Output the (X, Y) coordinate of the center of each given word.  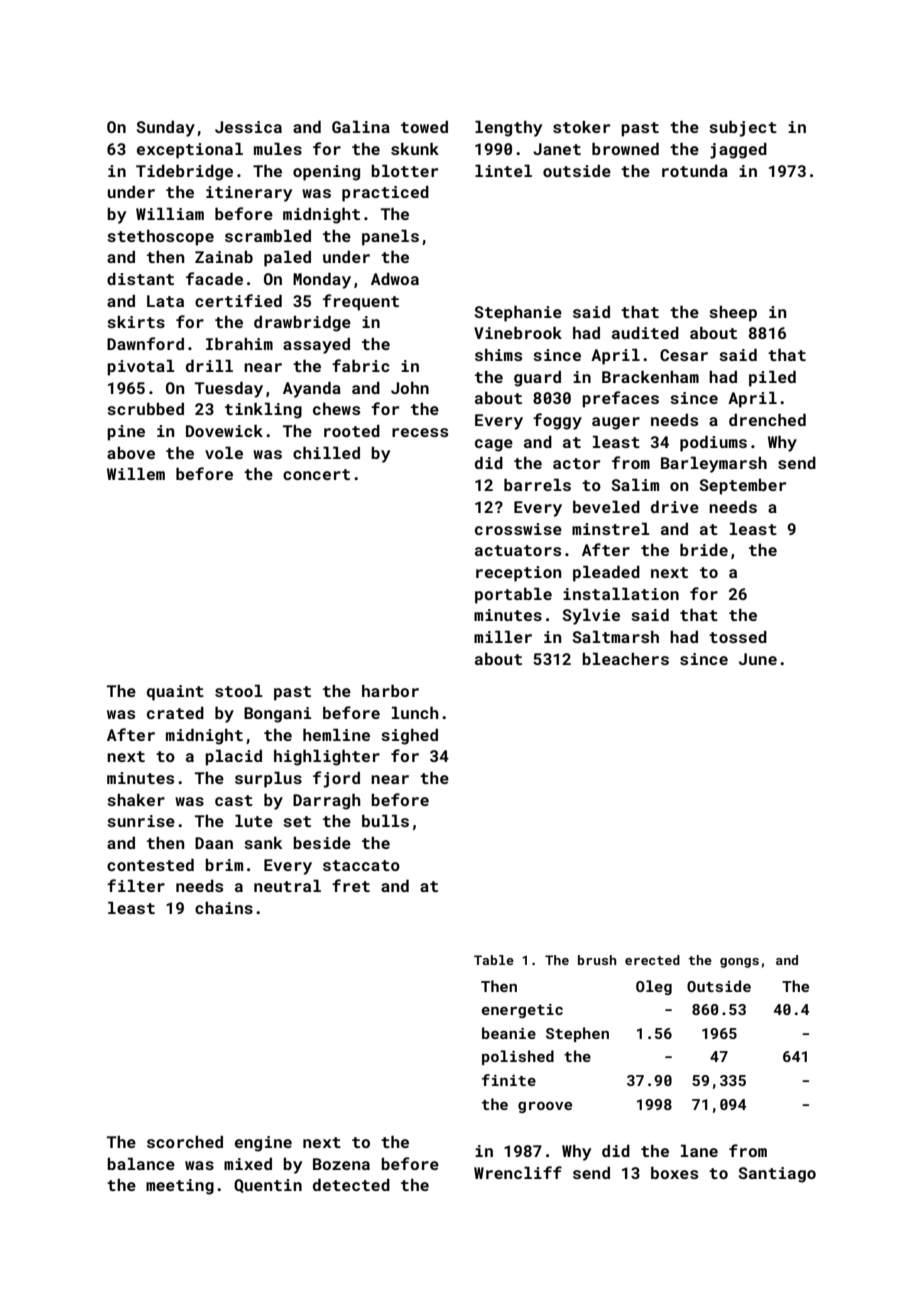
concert (316, 474)
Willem (136, 473)
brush (597, 960)
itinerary (249, 194)
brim (224, 865)
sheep (733, 314)
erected (652, 960)
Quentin (268, 1186)
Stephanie (518, 313)
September (743, 487)
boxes (674, 1172)
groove (545, 1107)
